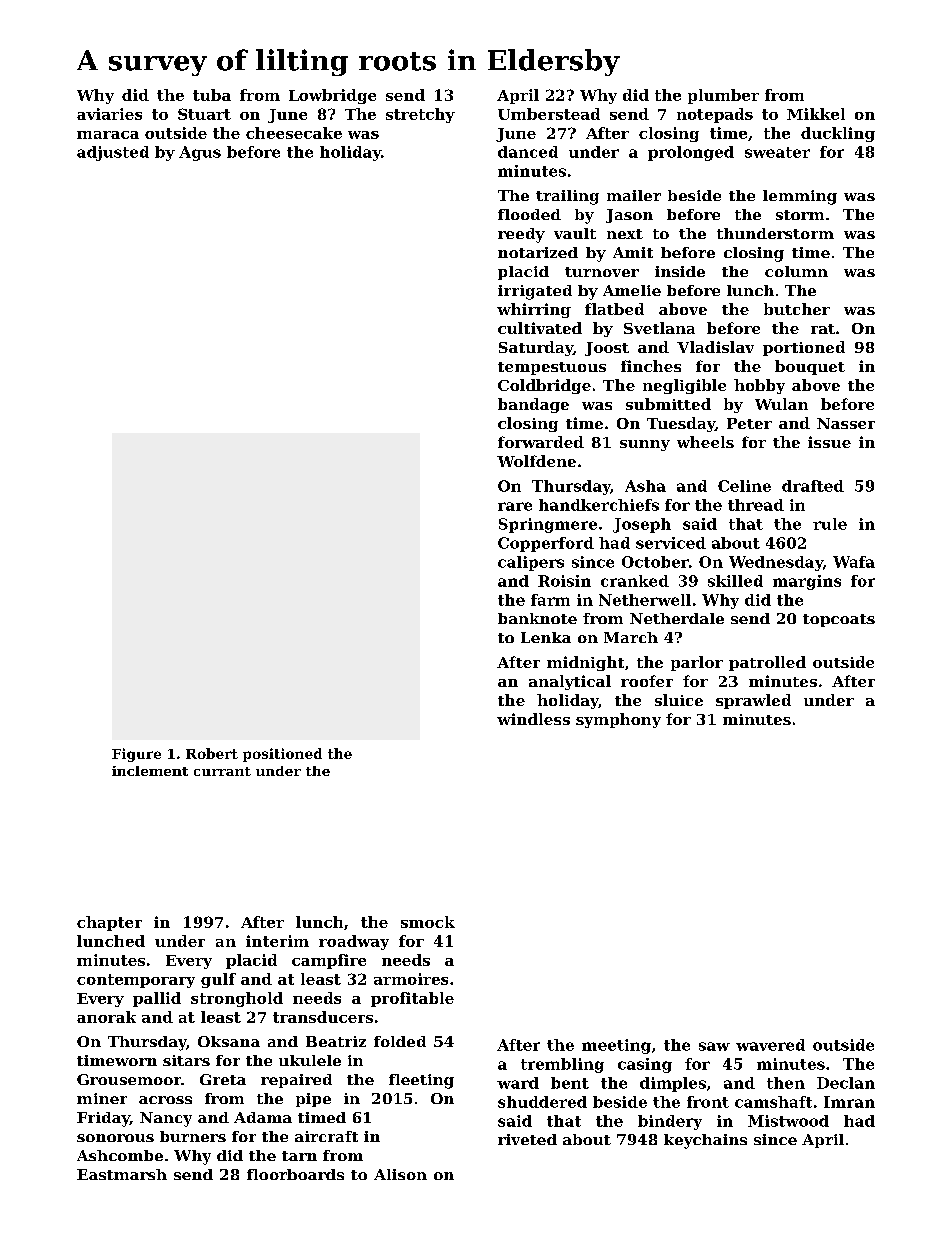 The height and width of the page is (1233, 952). I want to click on rare, so click(515, 506).
